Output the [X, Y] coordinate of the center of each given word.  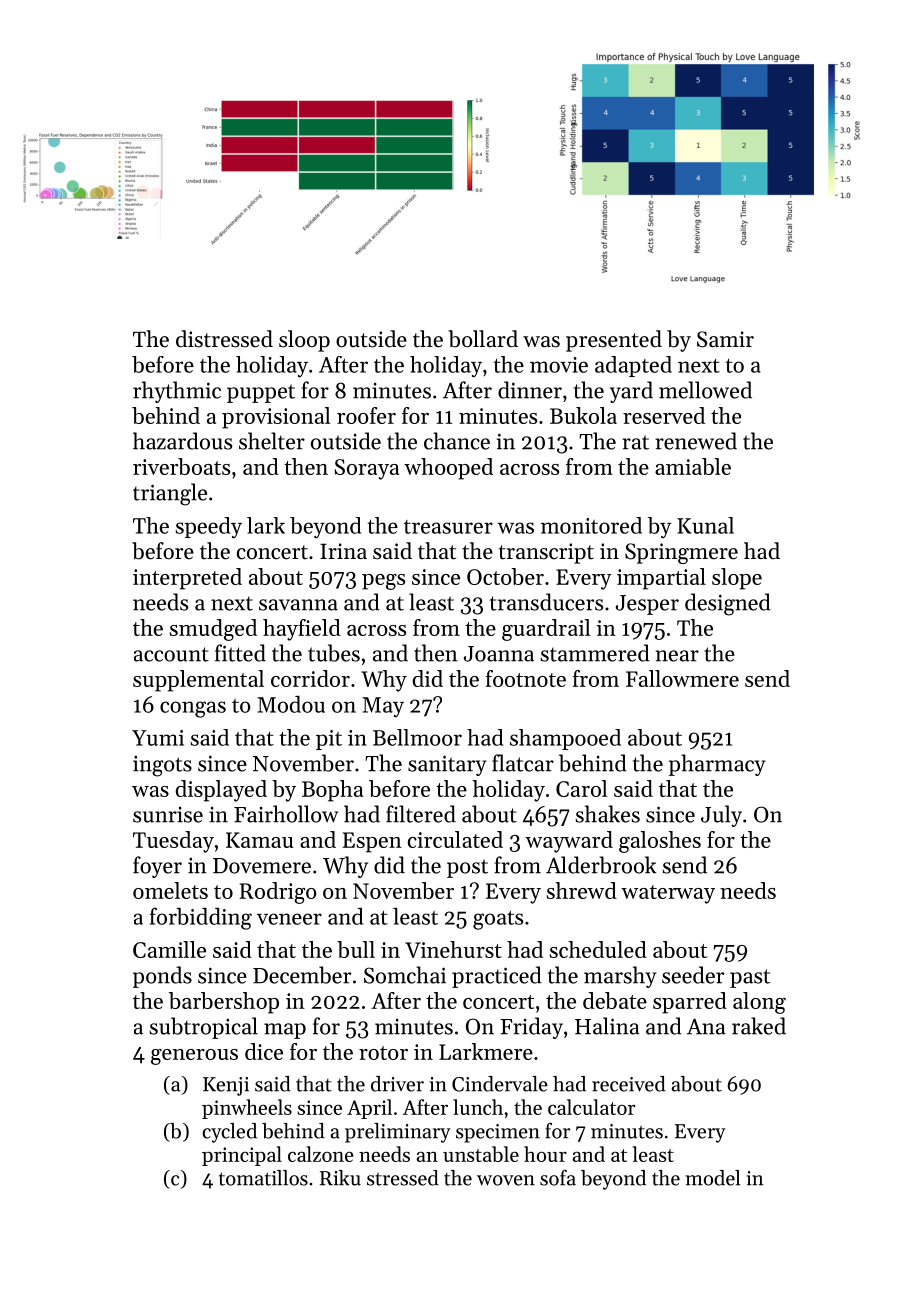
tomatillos [263, 1178]
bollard [483, 339]
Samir [725, 339]
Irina [343, 551]
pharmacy [717, 765]
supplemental [198, 681]
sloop [304, 341]
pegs [383, 582]
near [677, 656]
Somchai [405, 975]
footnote [526, 678]
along [759, 1003]
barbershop [224, 1003]
